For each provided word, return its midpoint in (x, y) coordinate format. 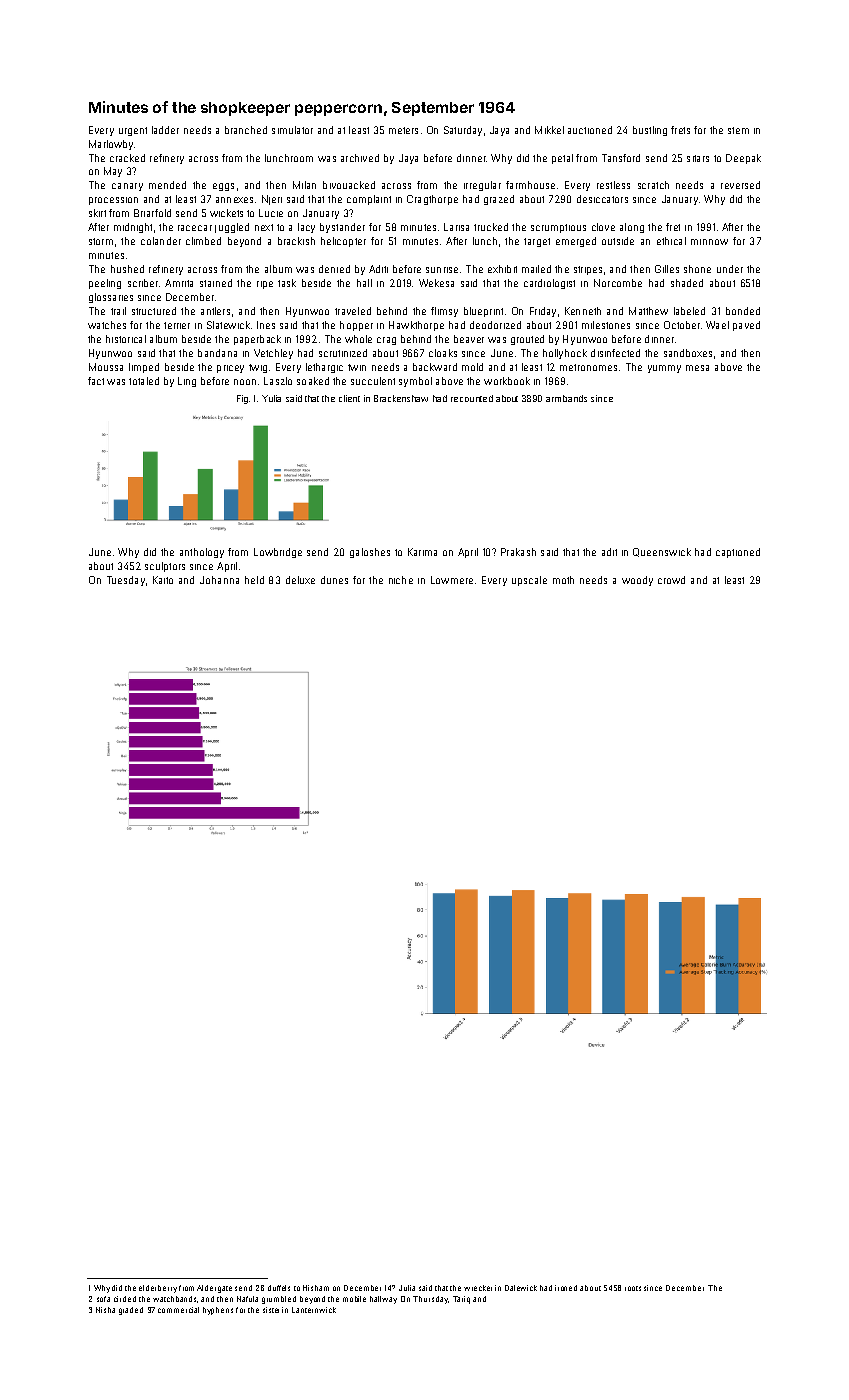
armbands (566, 398)
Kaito (163, 580)
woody (637, 581)
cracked (127, 158)
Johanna (219, 580)
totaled (144, 381)
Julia (407, 1288)
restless (613, 185)
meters (403, 130)
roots (633, 1288)
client (349, 398)
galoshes (370, 553)
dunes (334, 580)
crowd (671, 580)
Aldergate (214, 1289)
